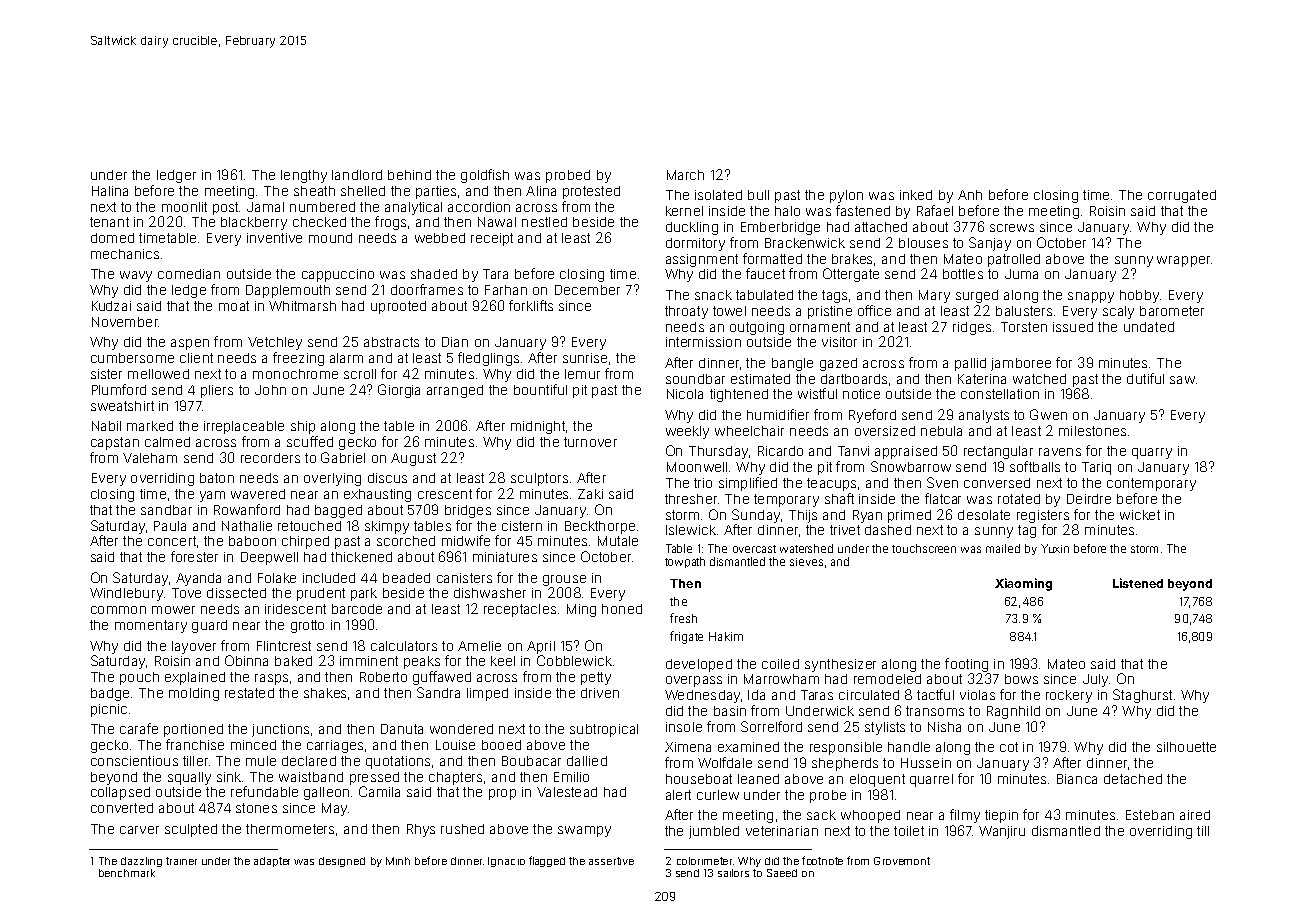  What do you see at coordinates (369, 661) in the screenshot?
I see `imminent` at bounding box center [369, 661].
